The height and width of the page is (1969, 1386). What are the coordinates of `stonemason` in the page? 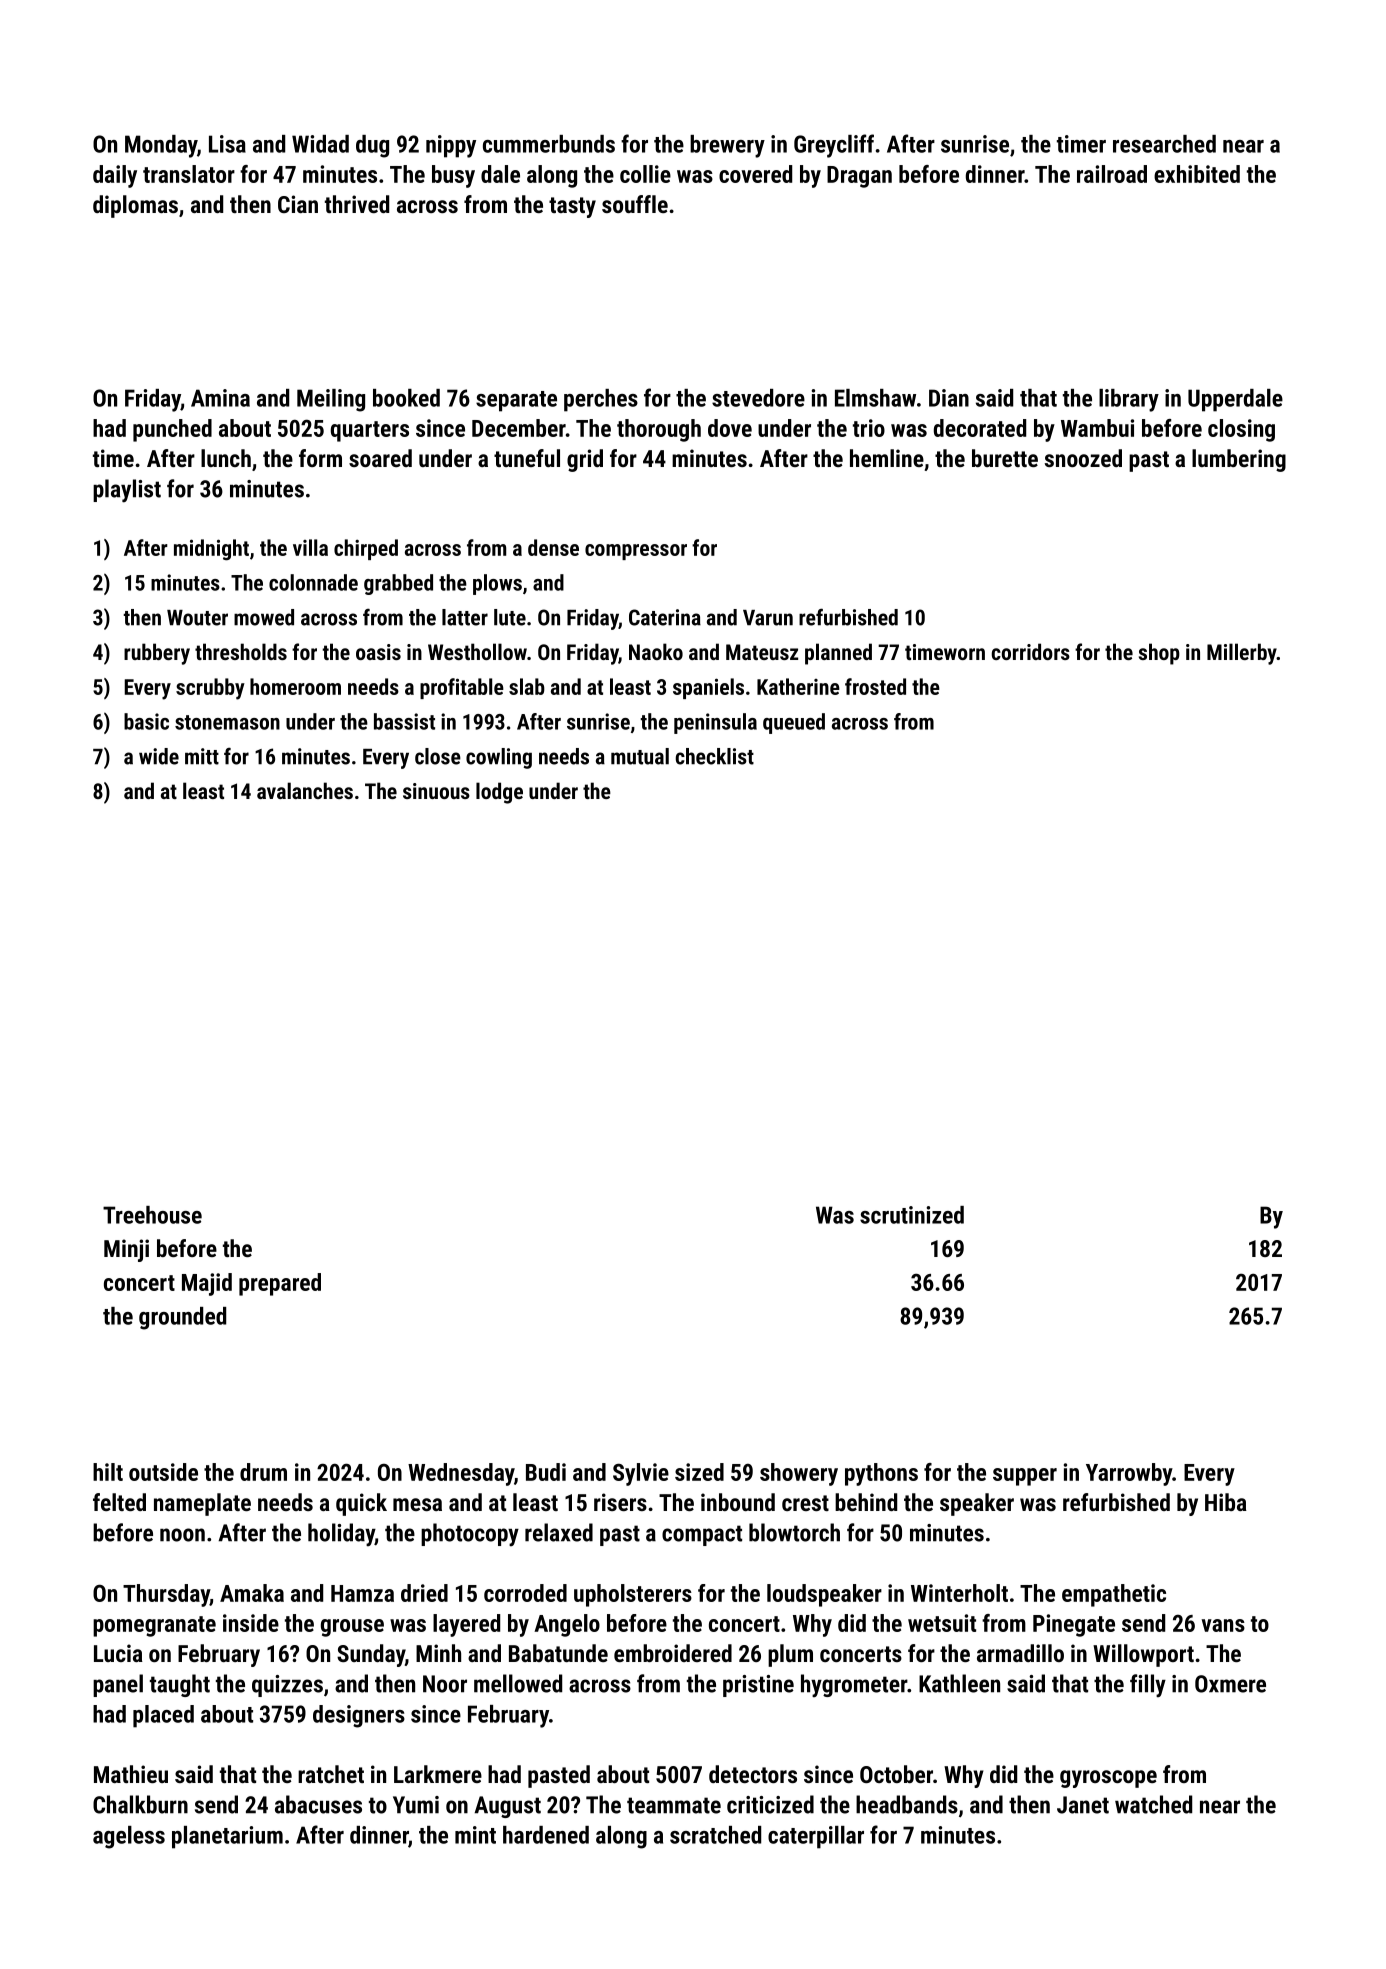 It's located at (227, 722).
